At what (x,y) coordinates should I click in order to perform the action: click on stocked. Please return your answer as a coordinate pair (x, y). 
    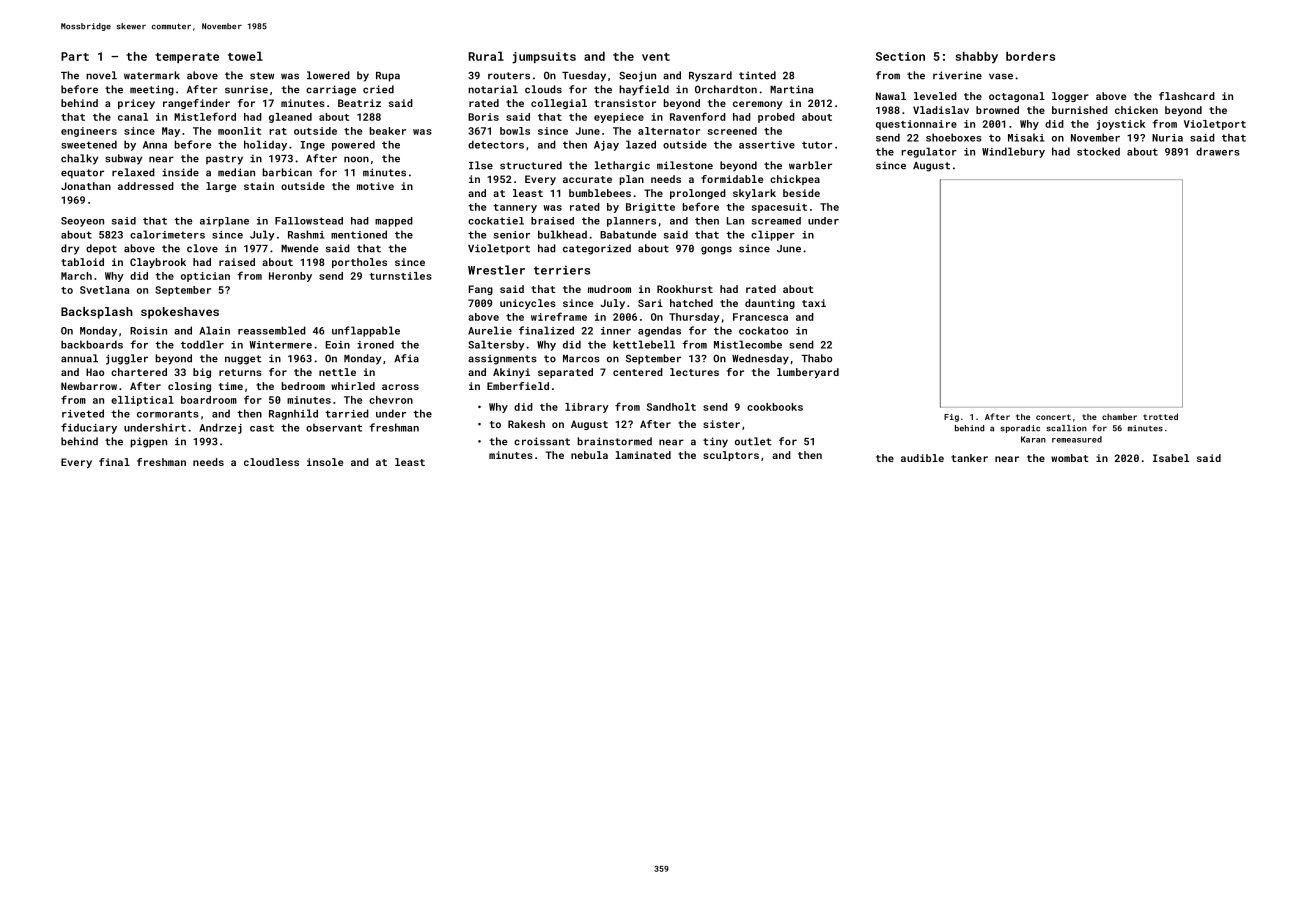
    Looking at the image, I should click on (1098, 151).
